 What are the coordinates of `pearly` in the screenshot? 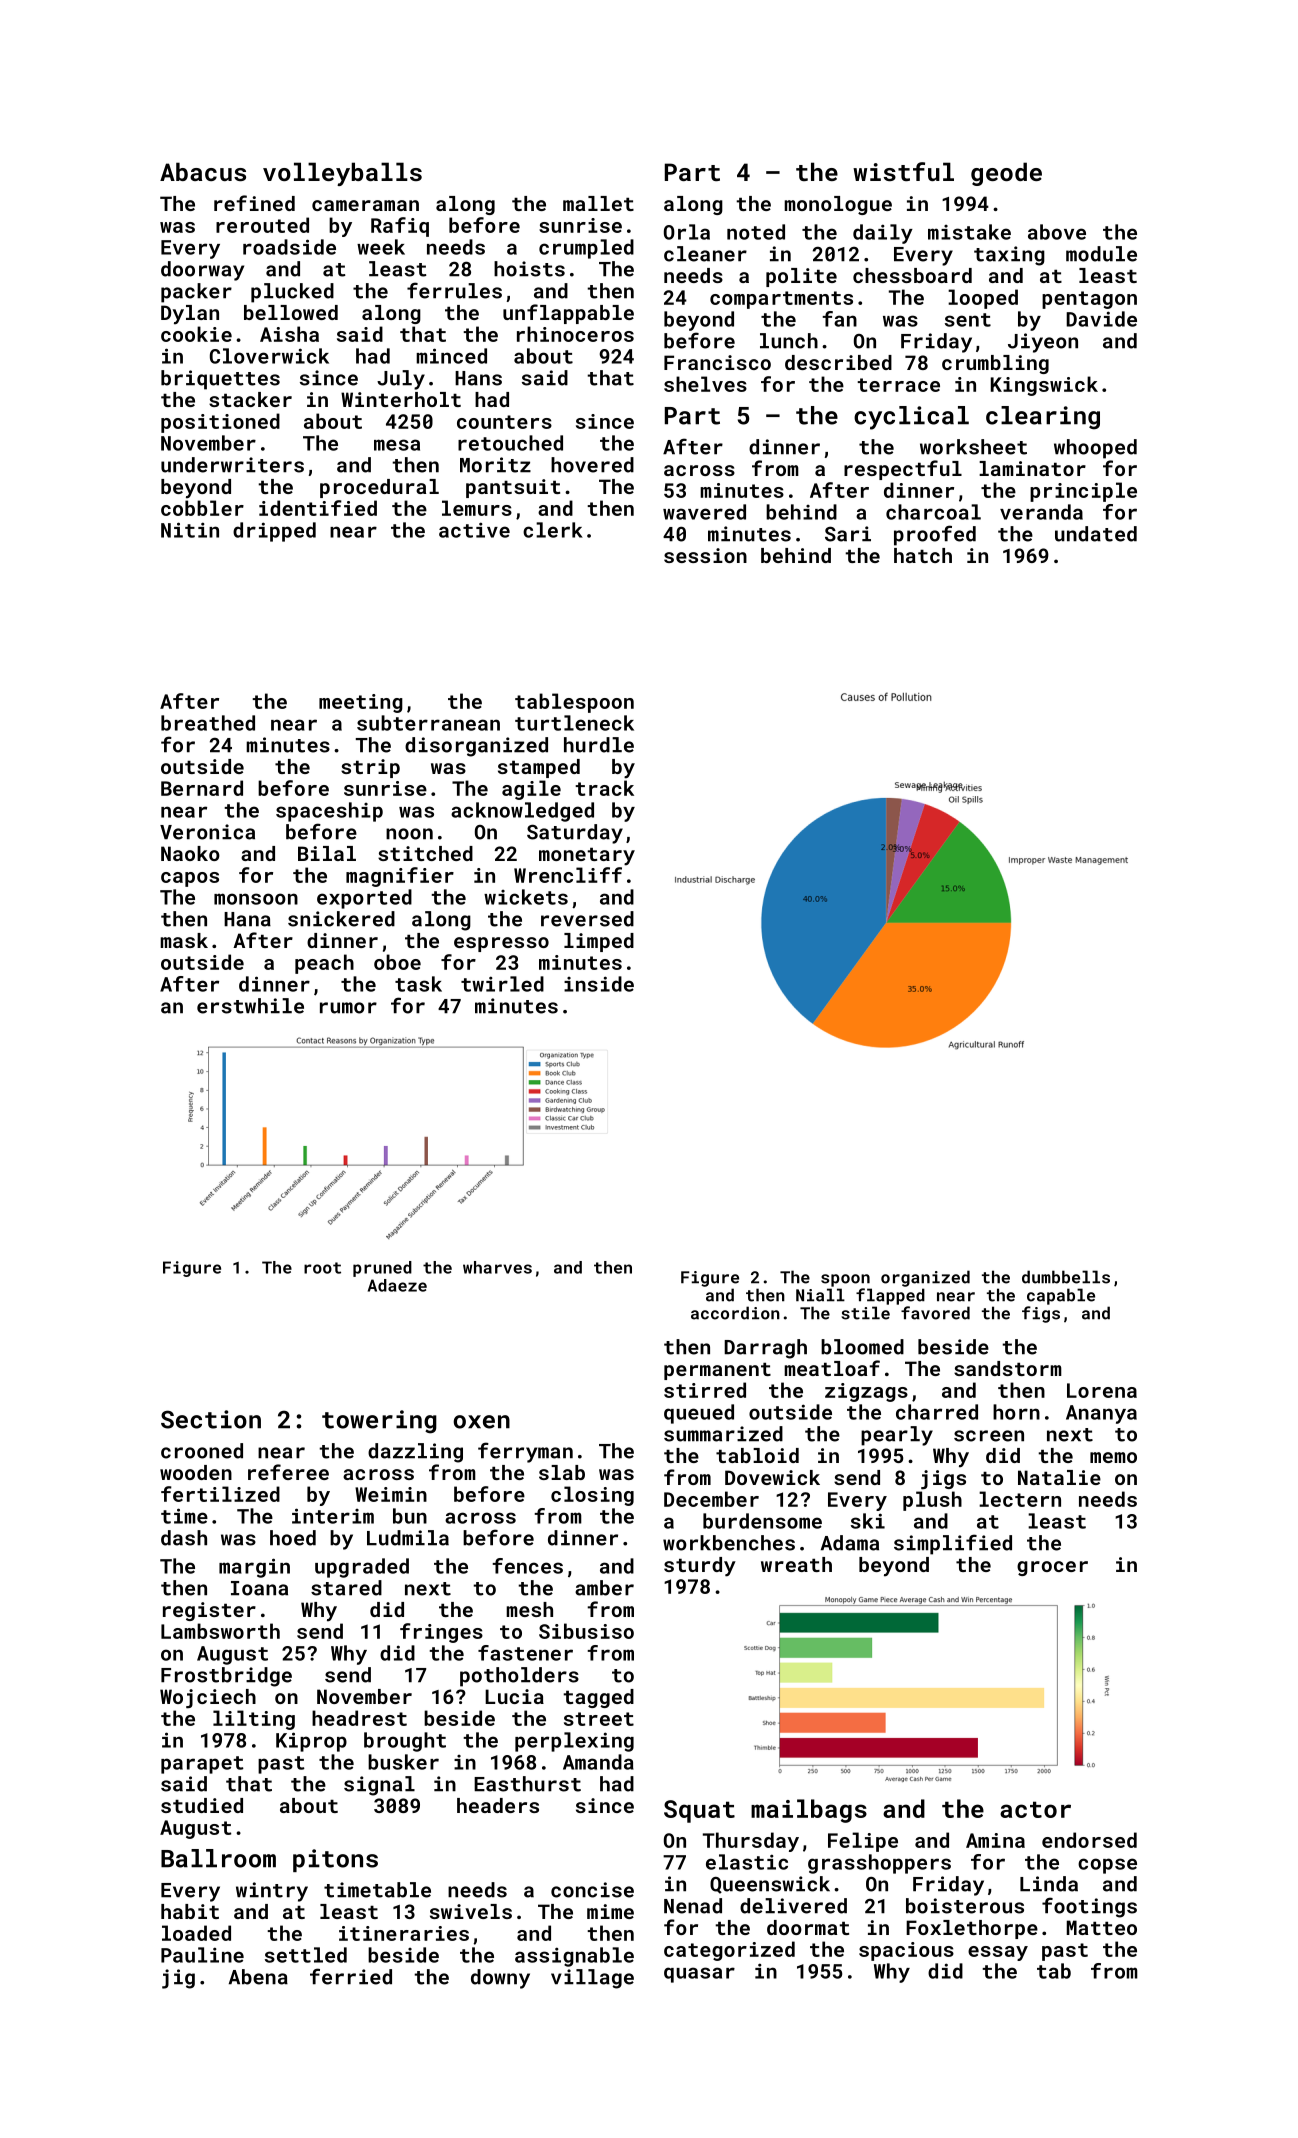 It's located at (897, 1436).
